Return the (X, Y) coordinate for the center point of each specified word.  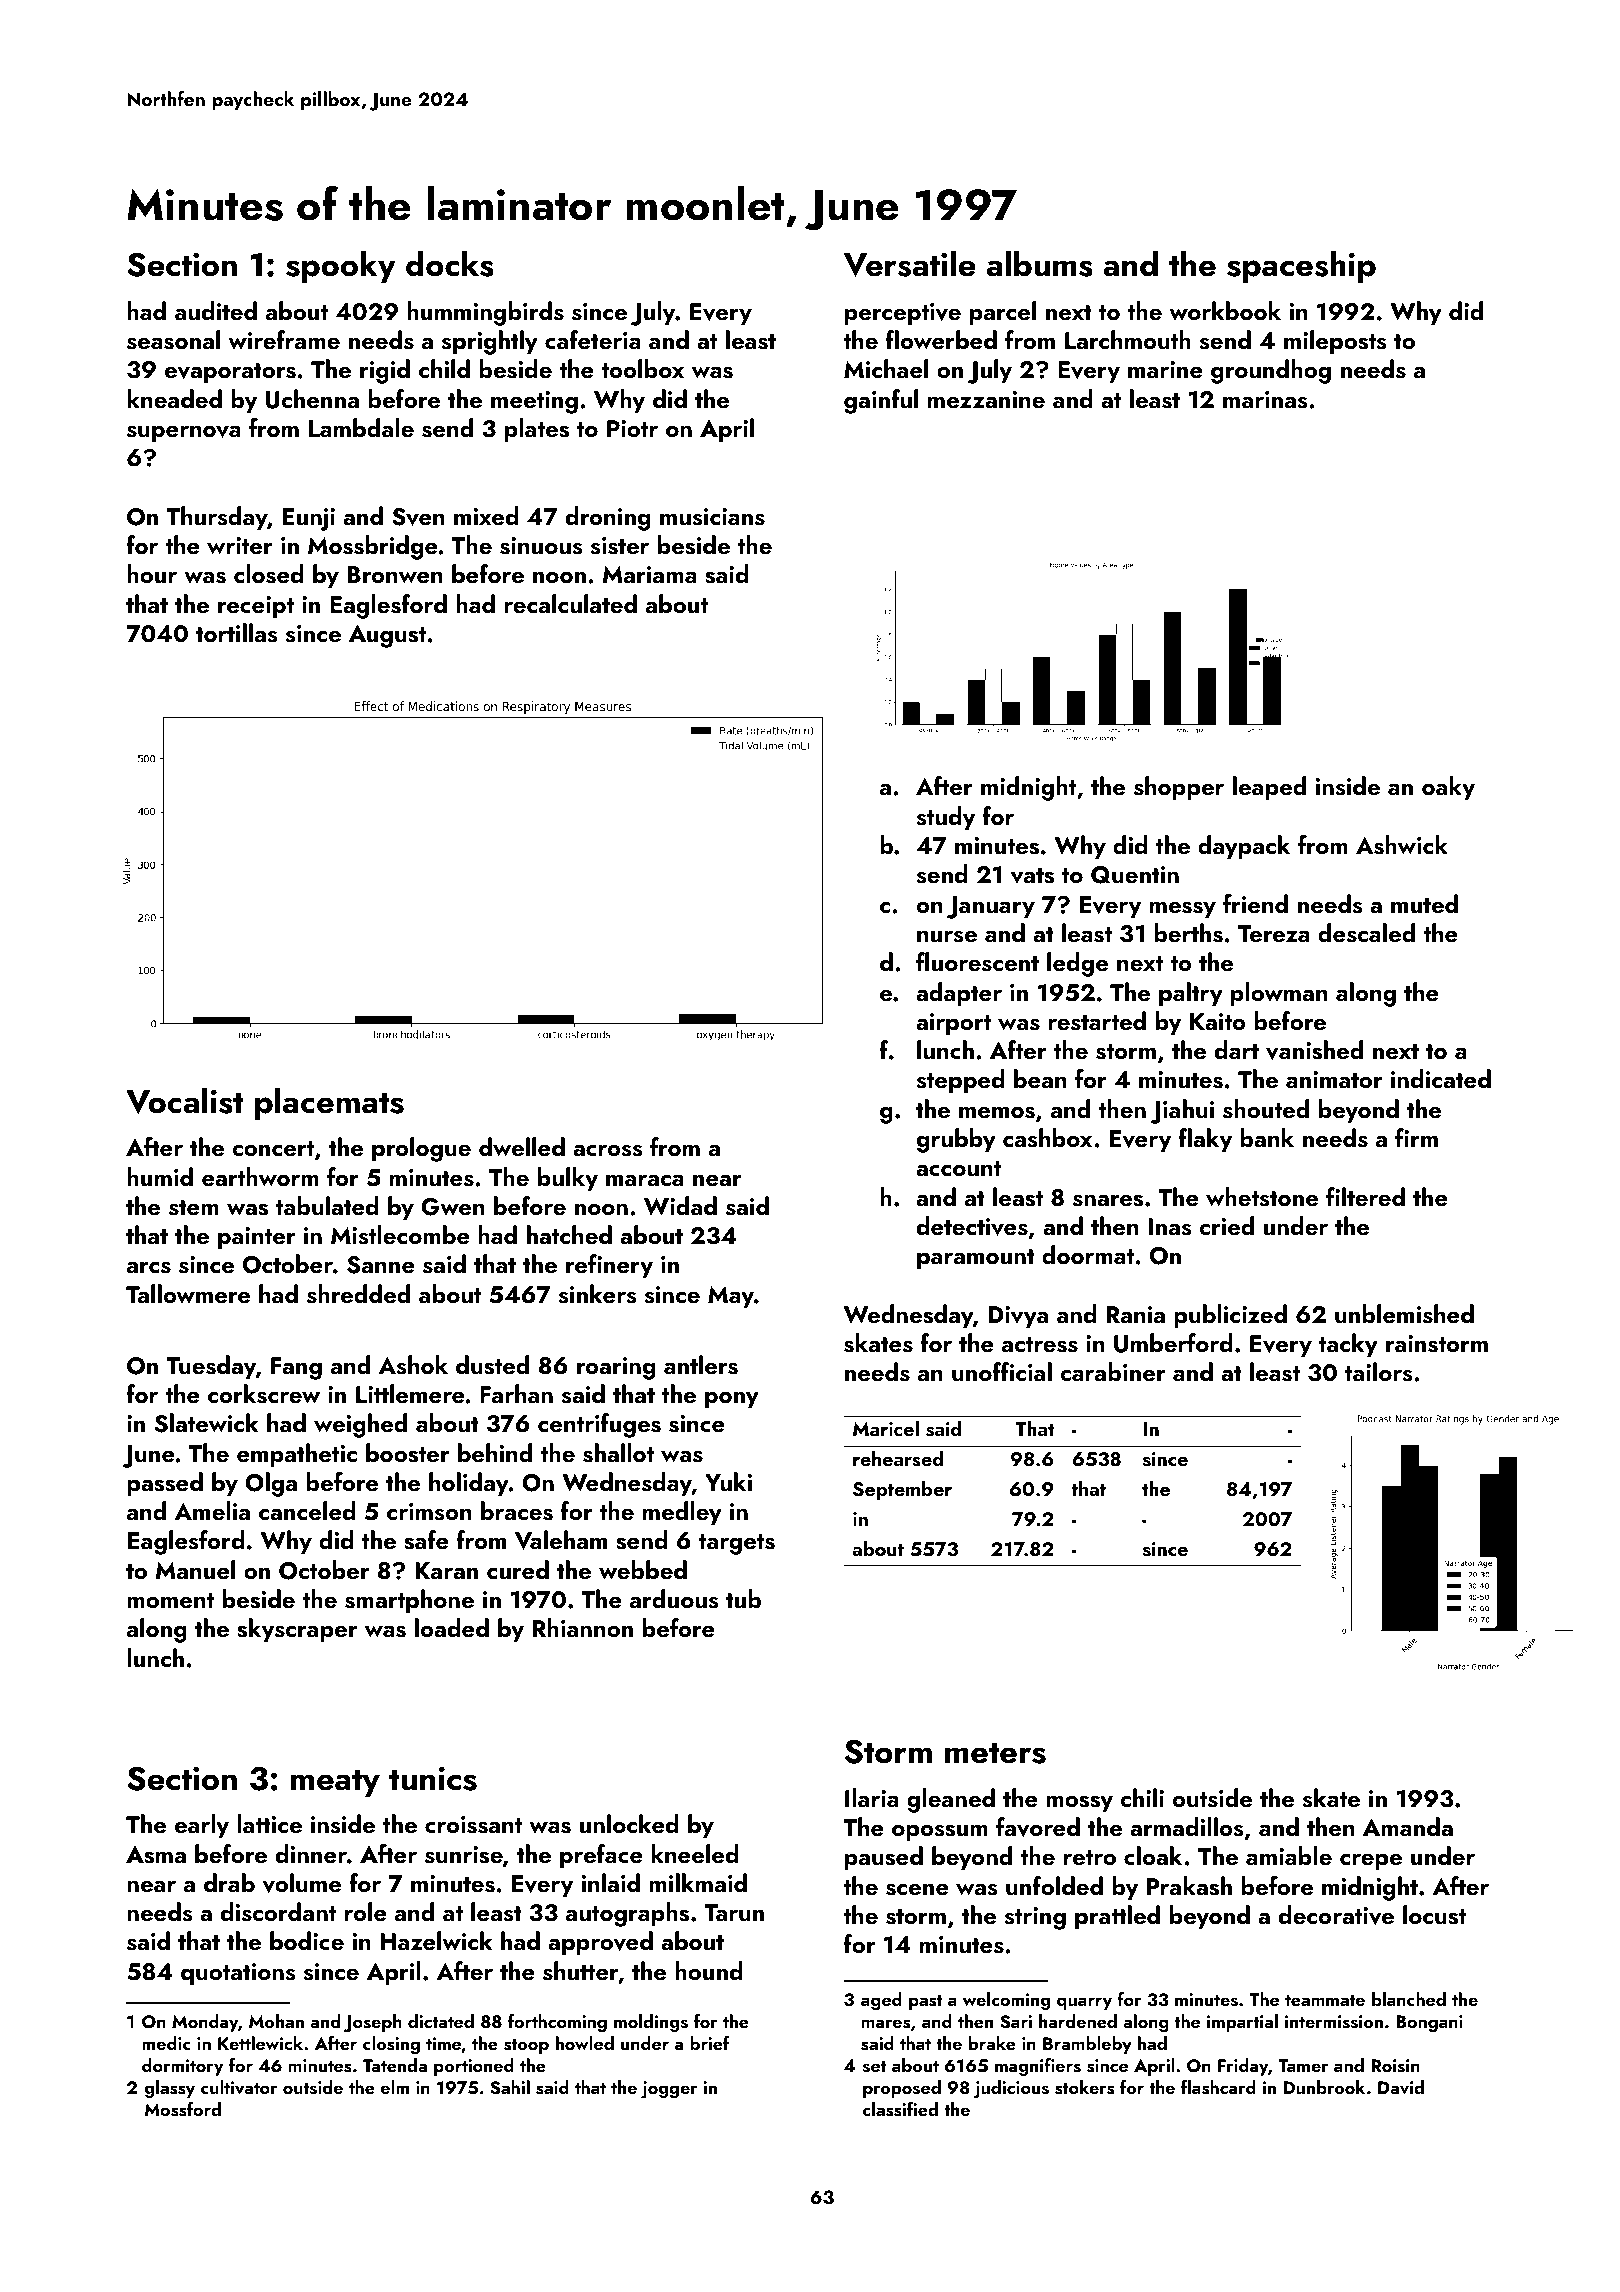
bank (1267, 1137)
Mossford (183, 2109)
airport (953, 1024)
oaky (1448, 788)
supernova (184, 433)
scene (917, 1890)
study (946, 818)
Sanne (381, 1265)
